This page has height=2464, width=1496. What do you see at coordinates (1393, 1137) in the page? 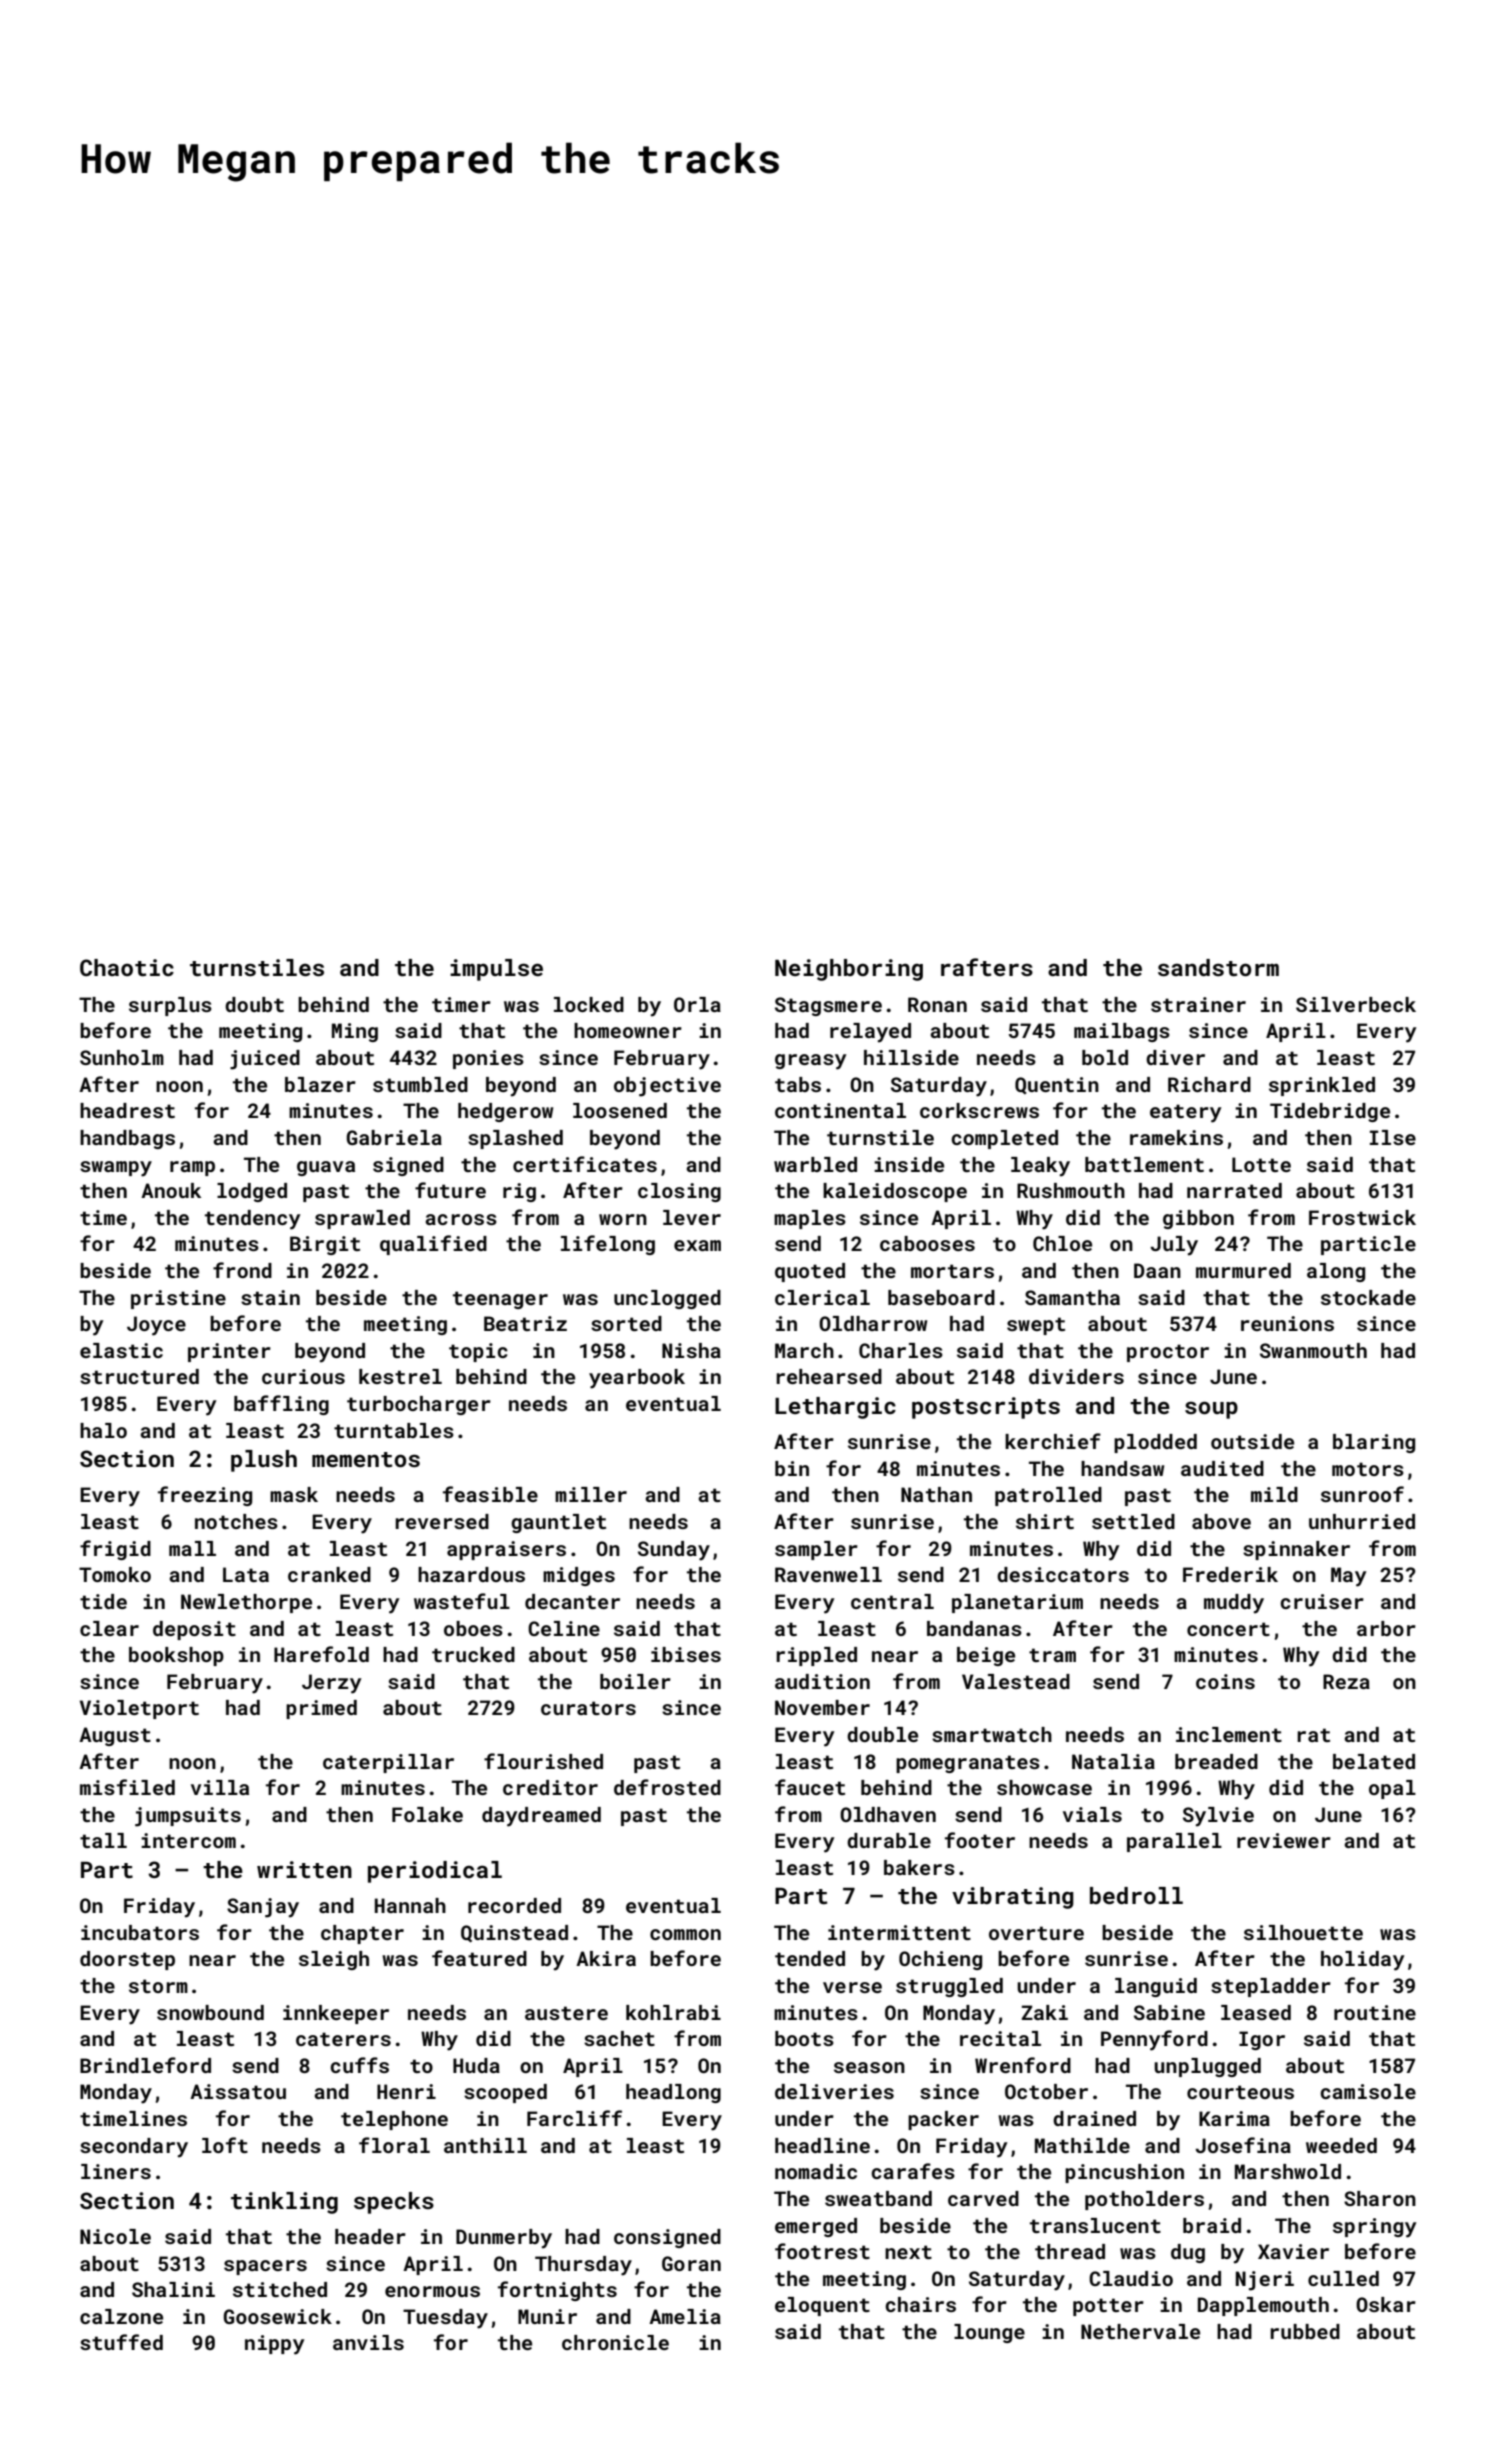
I see `Ilse` at bounding box center [1393, 1137].
